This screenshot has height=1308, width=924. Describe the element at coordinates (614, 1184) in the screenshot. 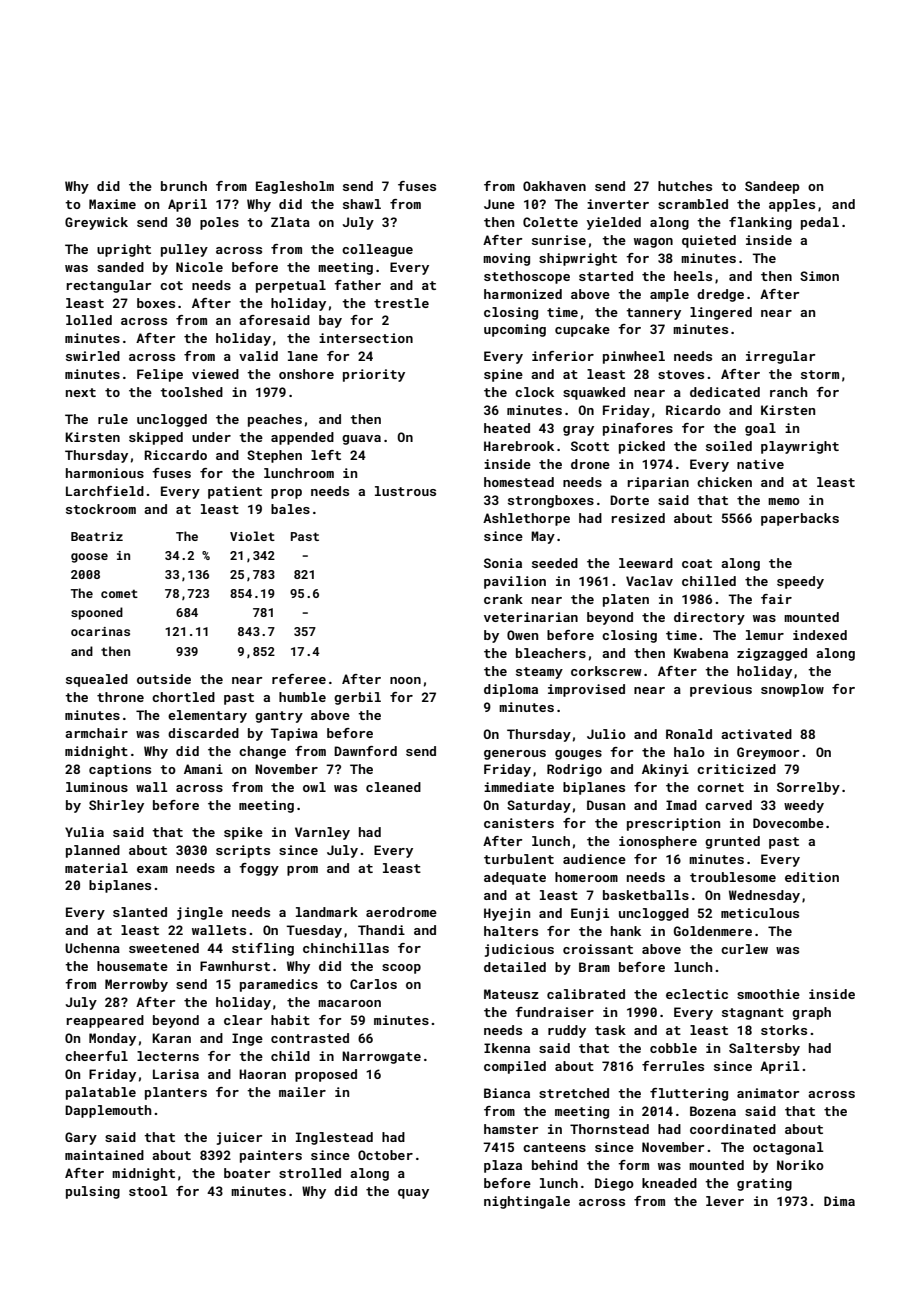

I see `Diego` at that location.
